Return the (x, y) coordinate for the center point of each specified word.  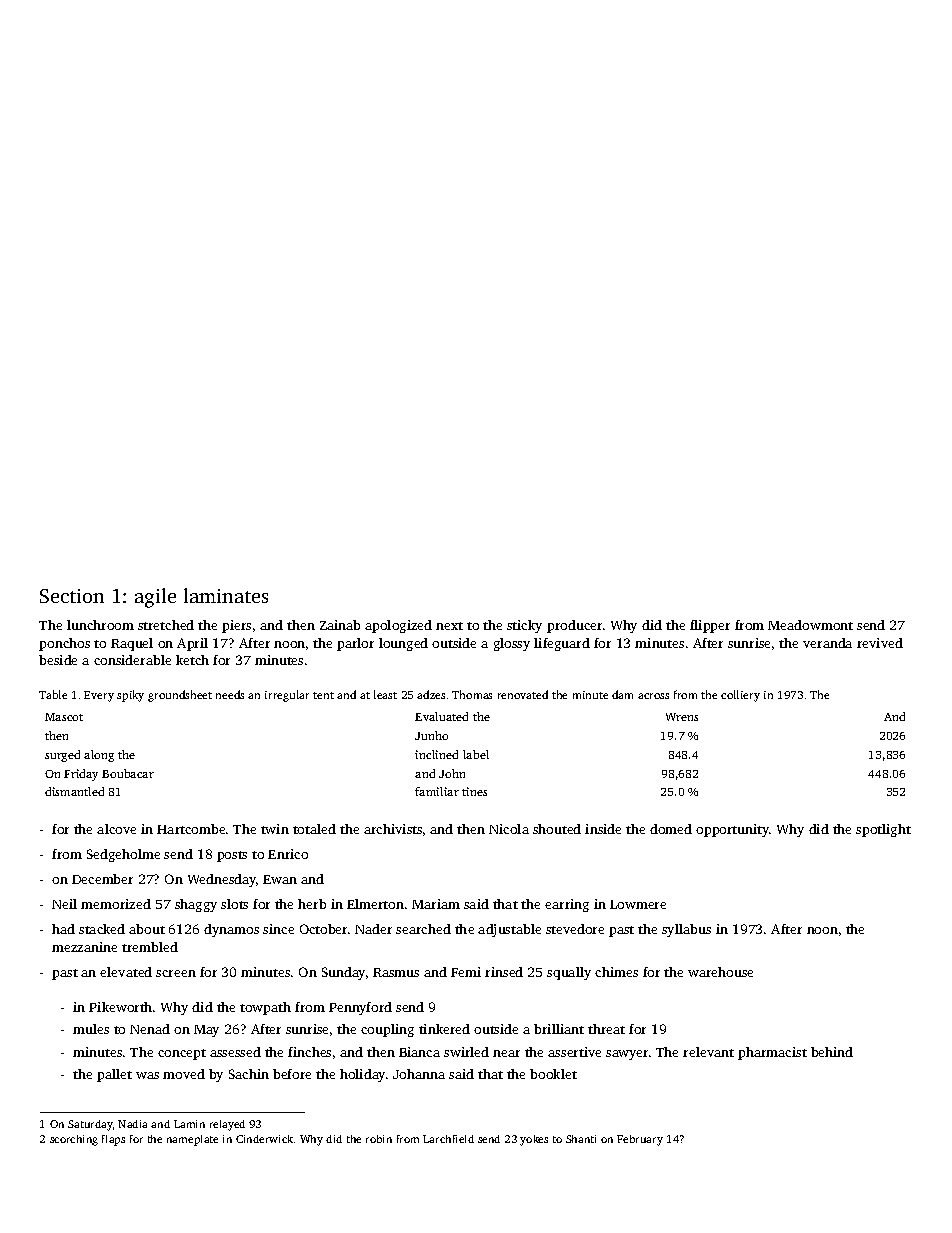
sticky (524, 626)
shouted (557, 829)
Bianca (419, 1052)
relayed (227, 1125)
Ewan (280, 879)
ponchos (64, 644)
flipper (710, 626)
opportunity (733, 830)
